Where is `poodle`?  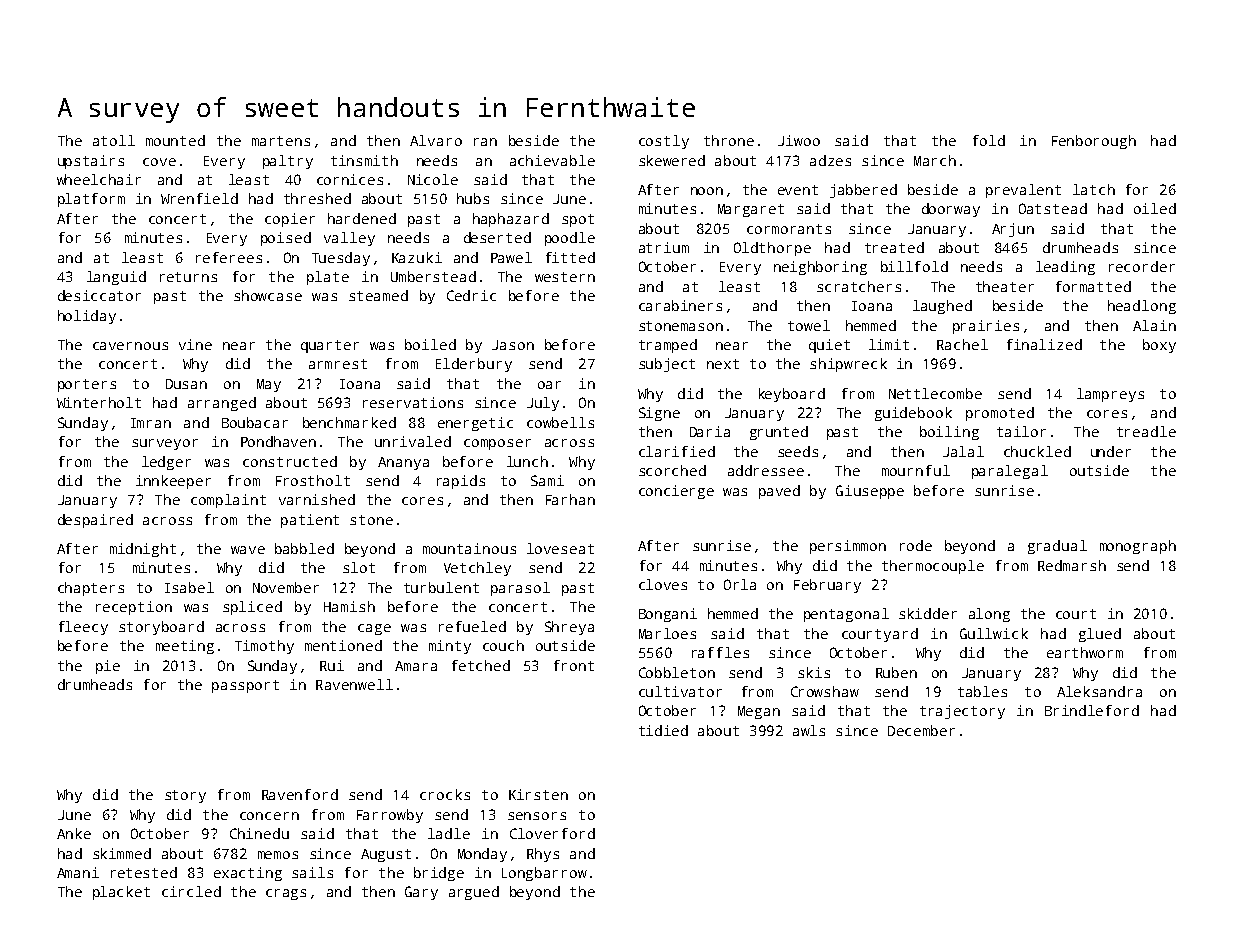 poodle is located at coordinates (570, 239).
